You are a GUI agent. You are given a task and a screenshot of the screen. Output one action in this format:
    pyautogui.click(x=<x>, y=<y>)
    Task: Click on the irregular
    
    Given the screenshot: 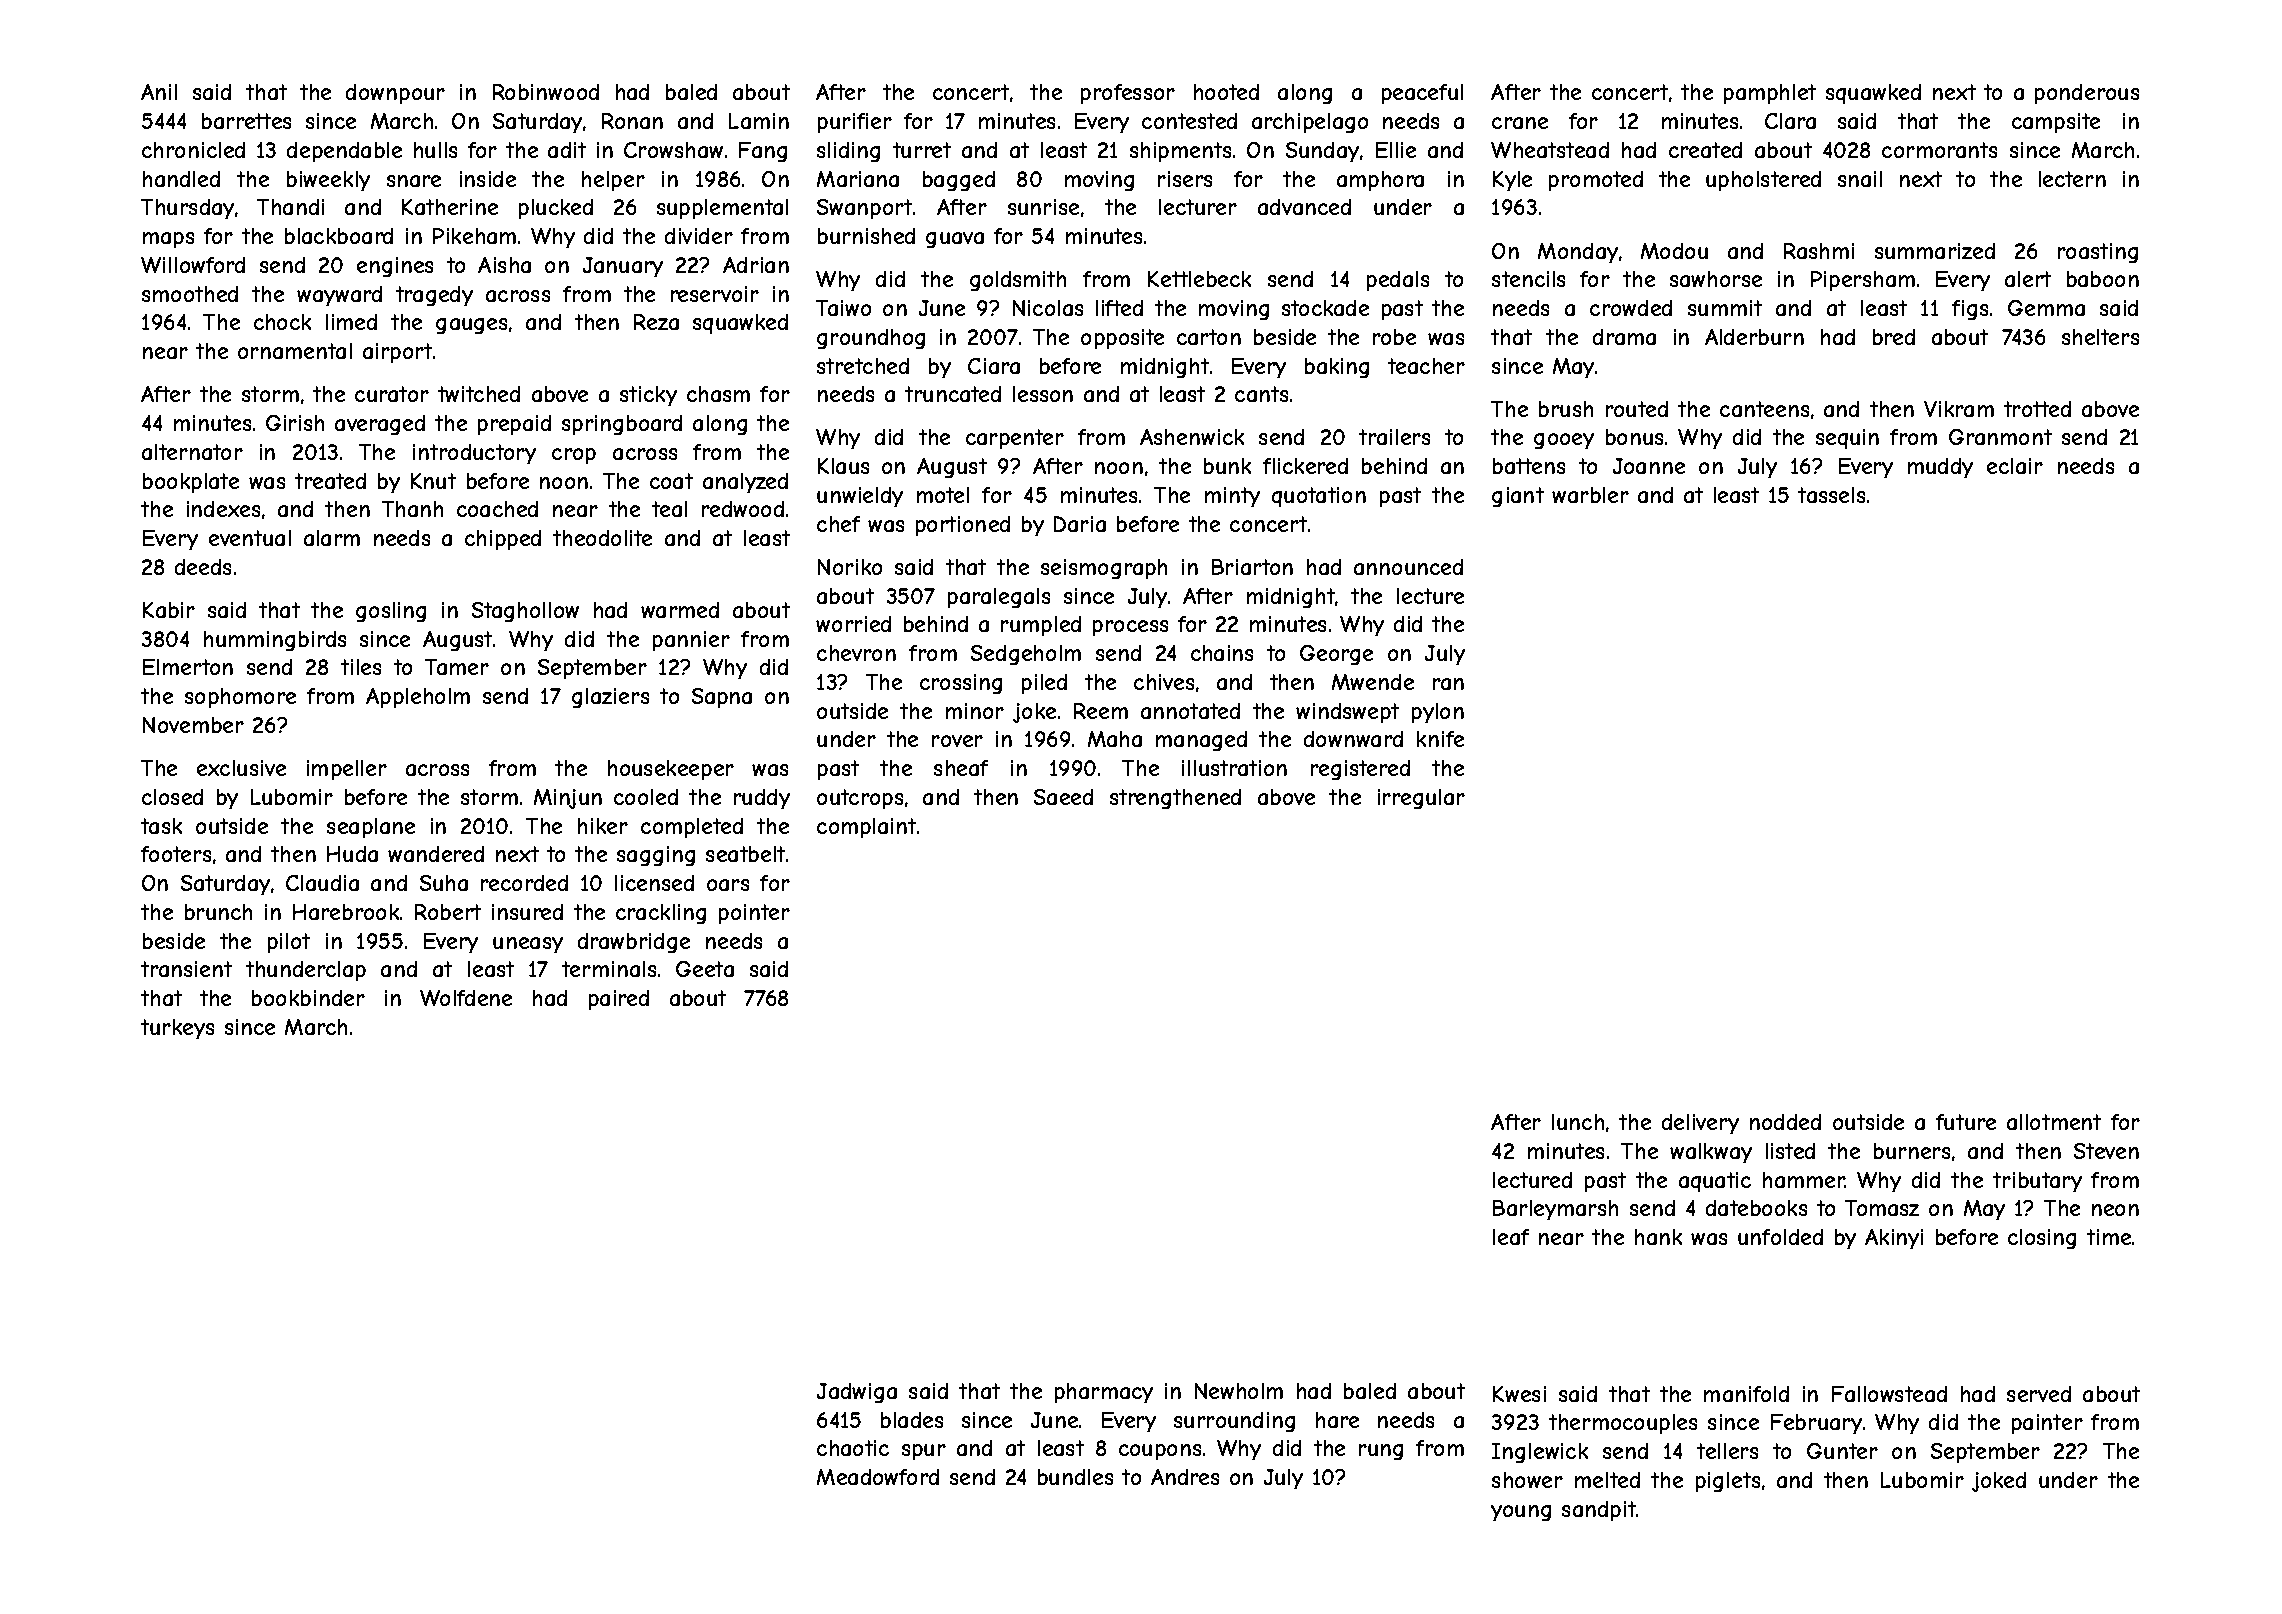 What is the action you would take?
    pyautogui.click(x=1421, y=799)
